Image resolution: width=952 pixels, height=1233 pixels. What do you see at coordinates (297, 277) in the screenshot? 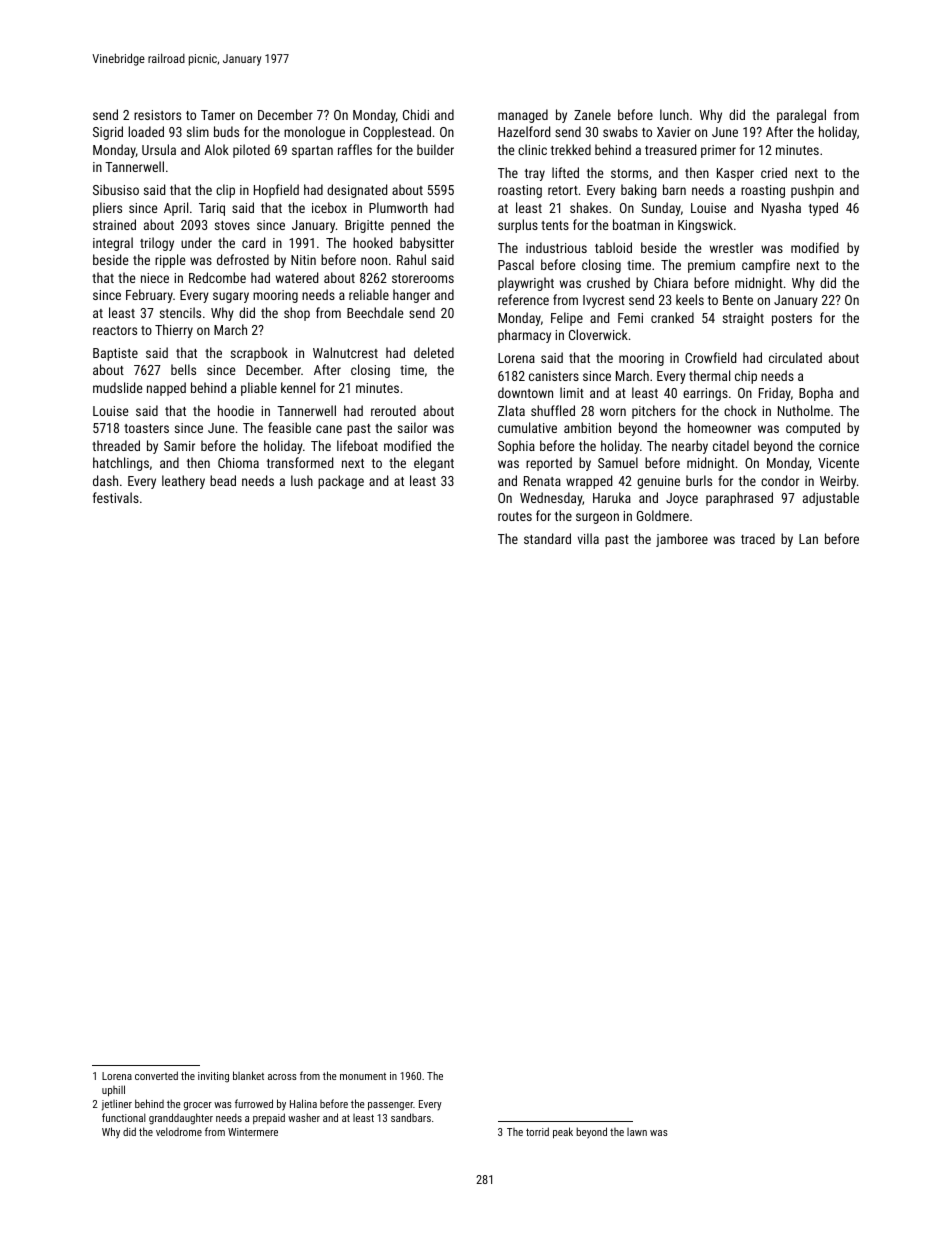
I see `watered` at bounding box center [297, 277].
